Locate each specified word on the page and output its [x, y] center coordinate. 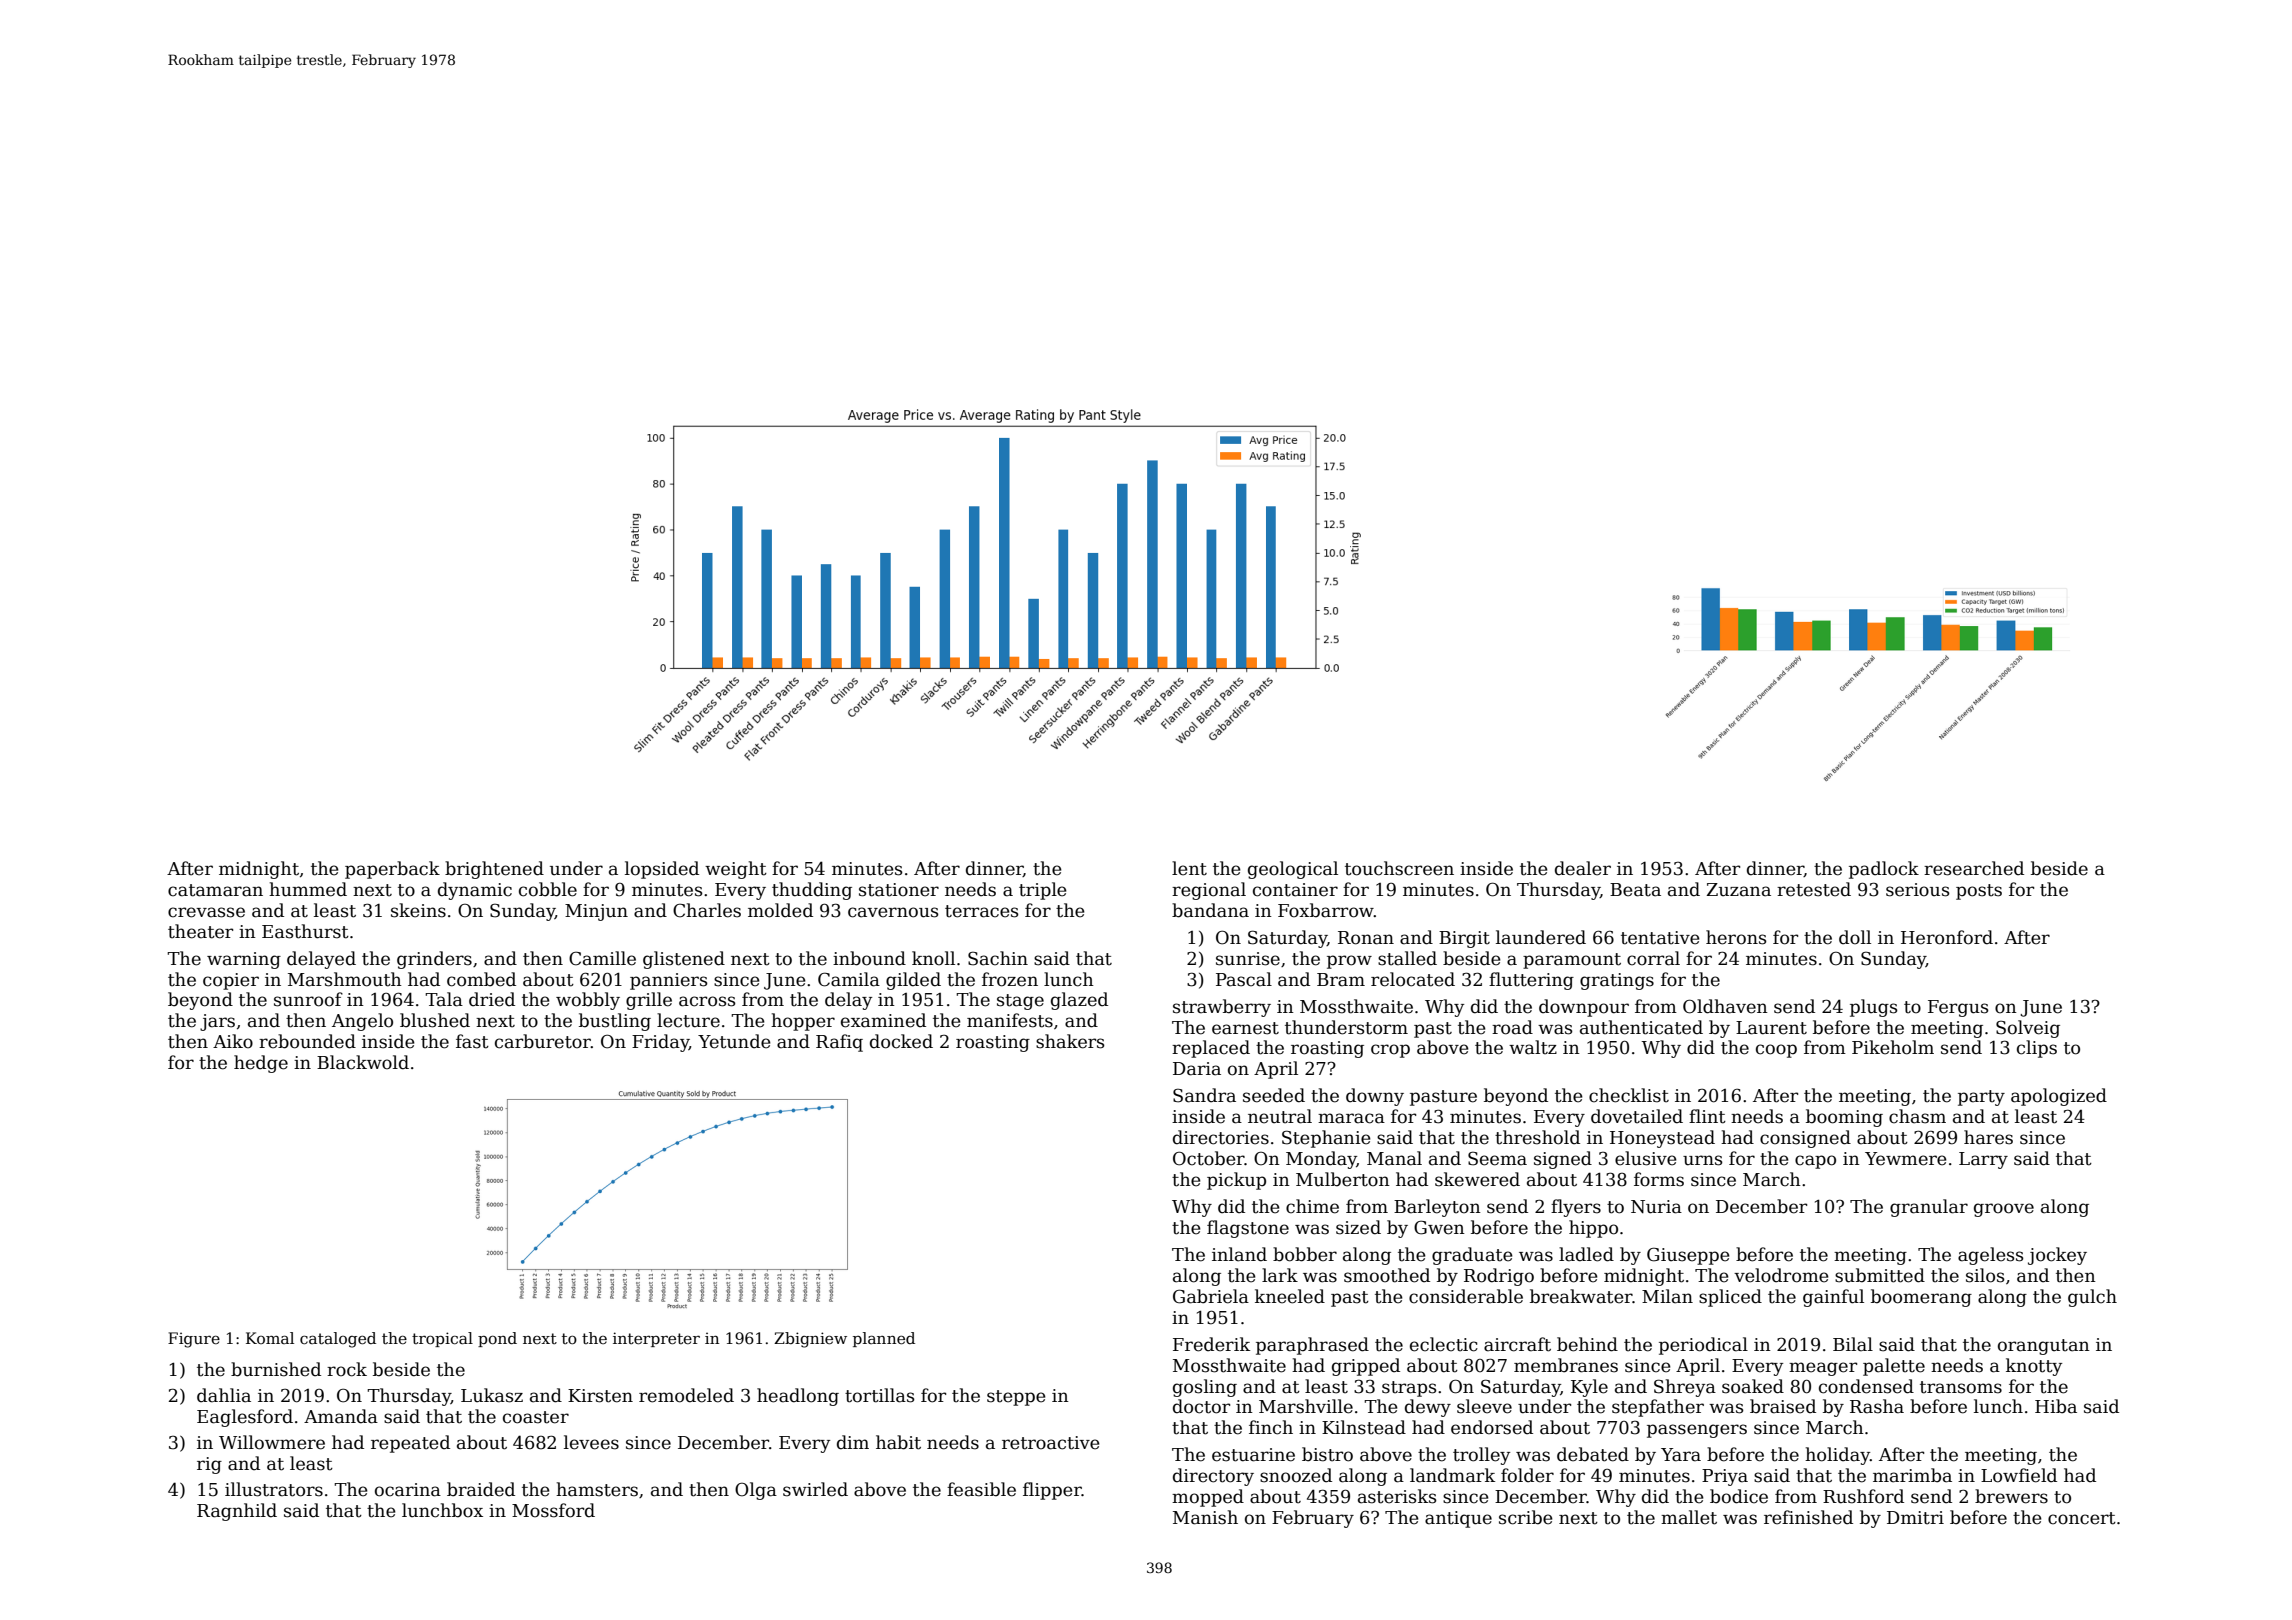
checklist [1629, 1095]
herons [1736, 937]
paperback [392, 870]
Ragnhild [237, 1512]
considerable [1466, 1296]
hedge [261, 1064]
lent [1189, 868]
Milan [1667, 1296]
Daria [1197, 1069]
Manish [1205, 1517]
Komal [270, 1338]
